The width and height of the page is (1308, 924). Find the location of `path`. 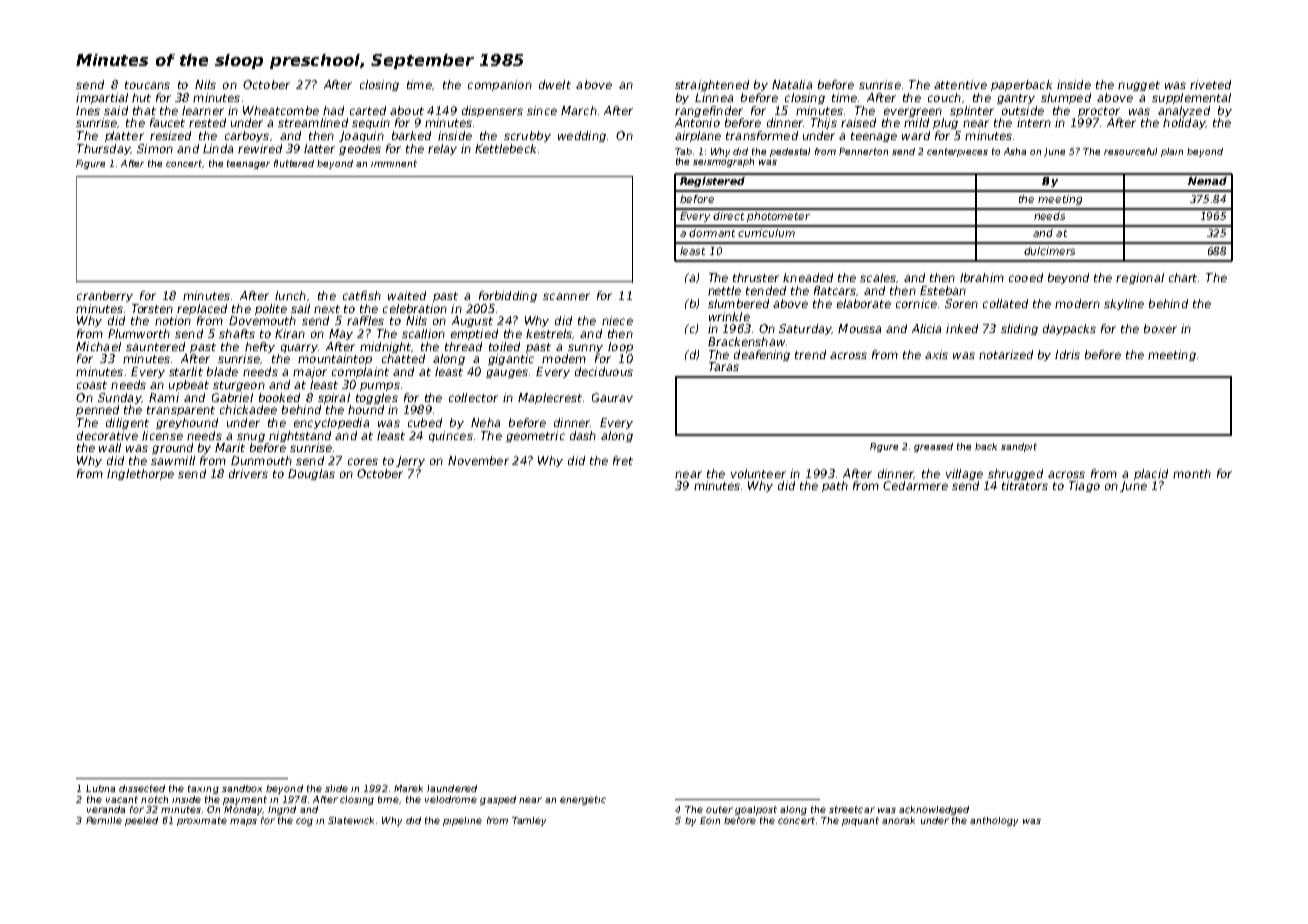

path is located at coordinates (835, 486).
